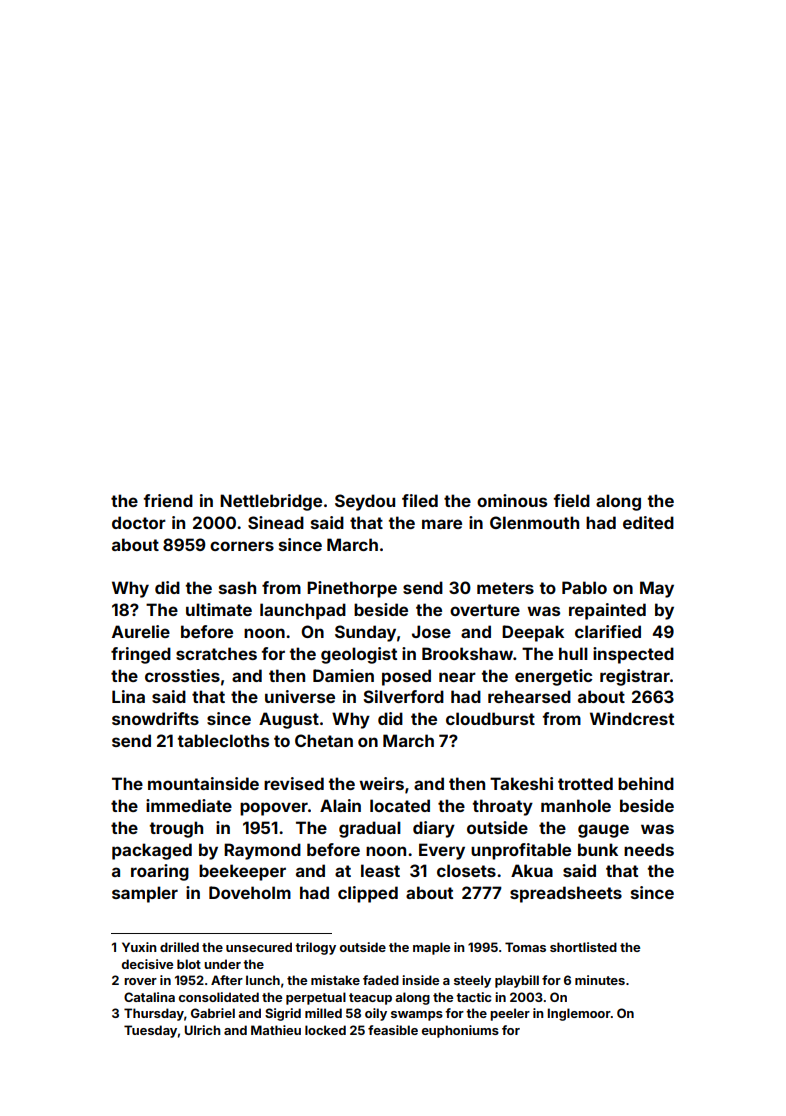 This screenshot has width=786, height=1116. Describe the element at coordinates (529, 696) in the screenshot. I see `rehearsed` at that location.
